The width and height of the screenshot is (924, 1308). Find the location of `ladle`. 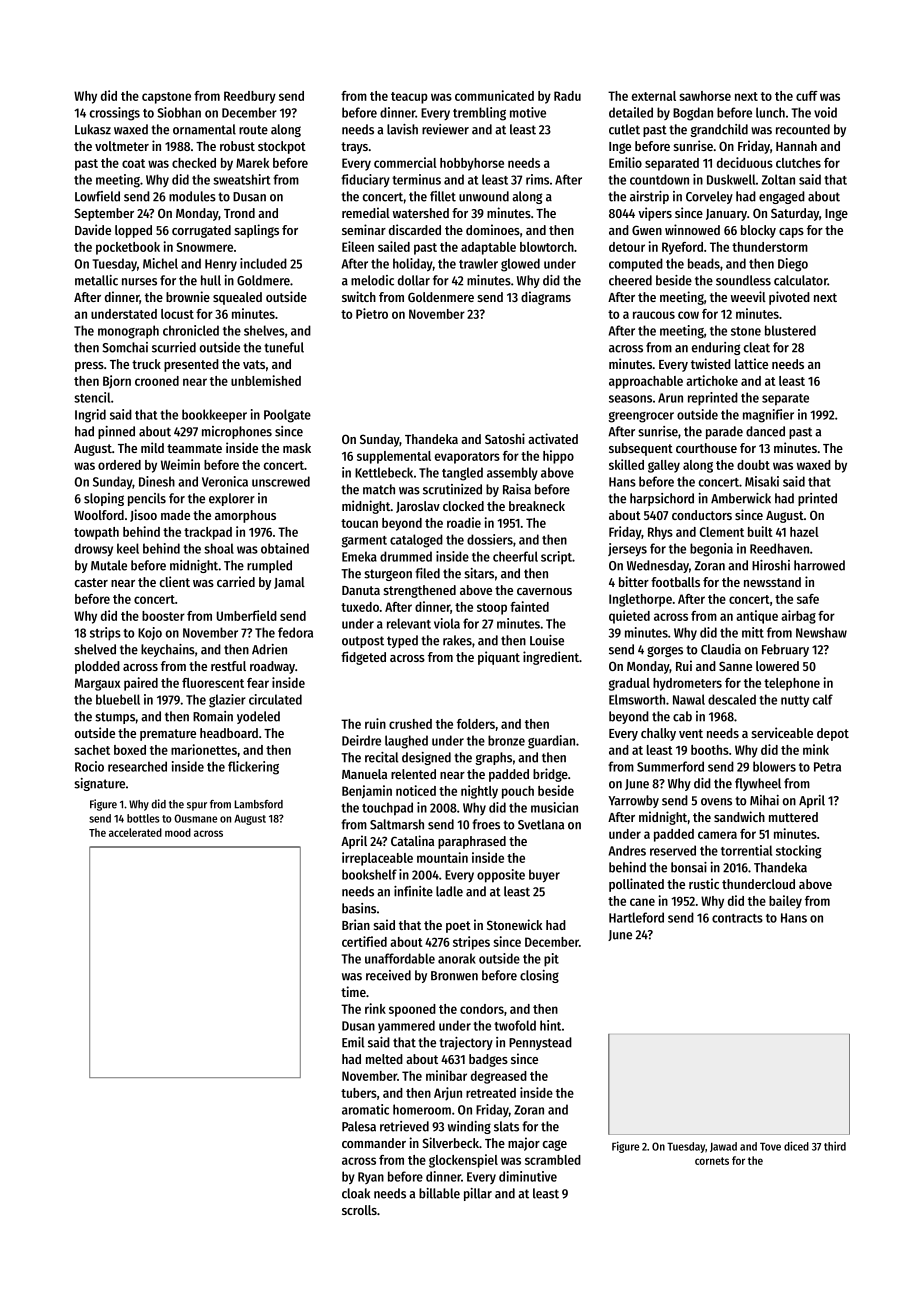

ladle is located at coordinates (449, 891).
